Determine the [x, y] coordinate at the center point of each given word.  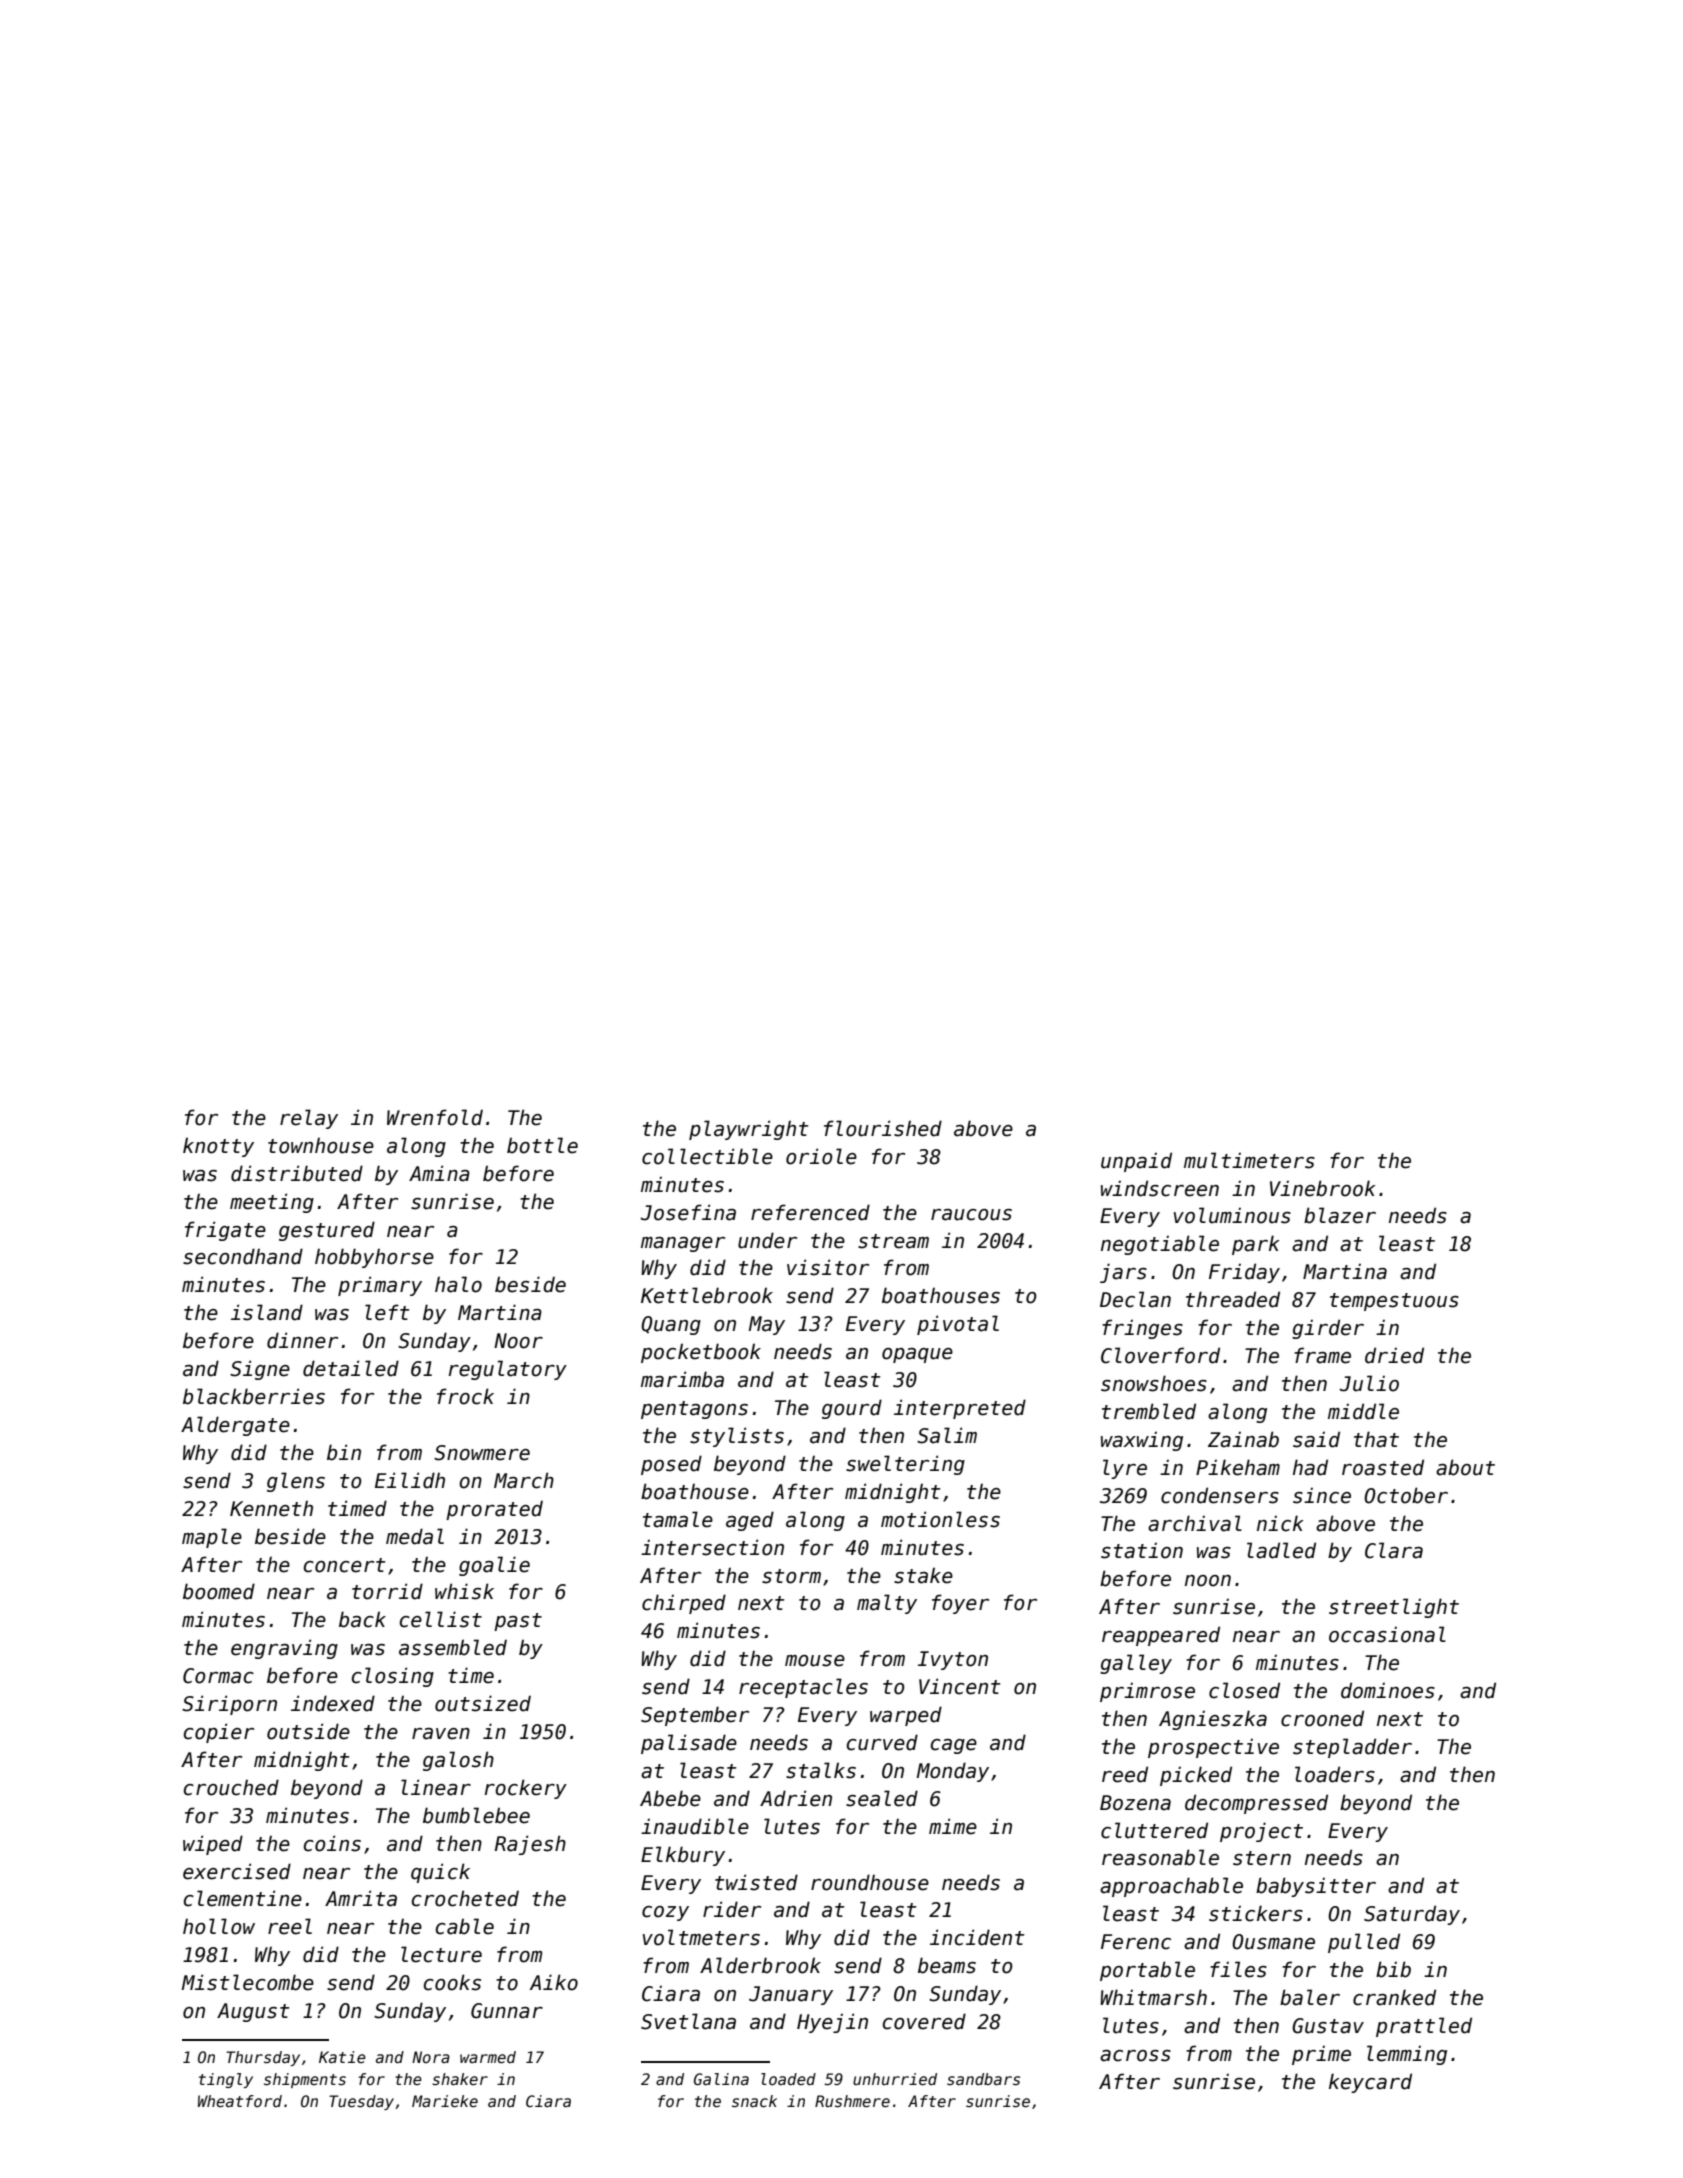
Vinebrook [1323, 1188]
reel [290, 1926]
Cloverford [1160, 1355]
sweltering [905, 1465]
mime [953, 1826]
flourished [883, 1128]
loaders [1335, 1774]
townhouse [321, 1145]
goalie [494, 1566]
